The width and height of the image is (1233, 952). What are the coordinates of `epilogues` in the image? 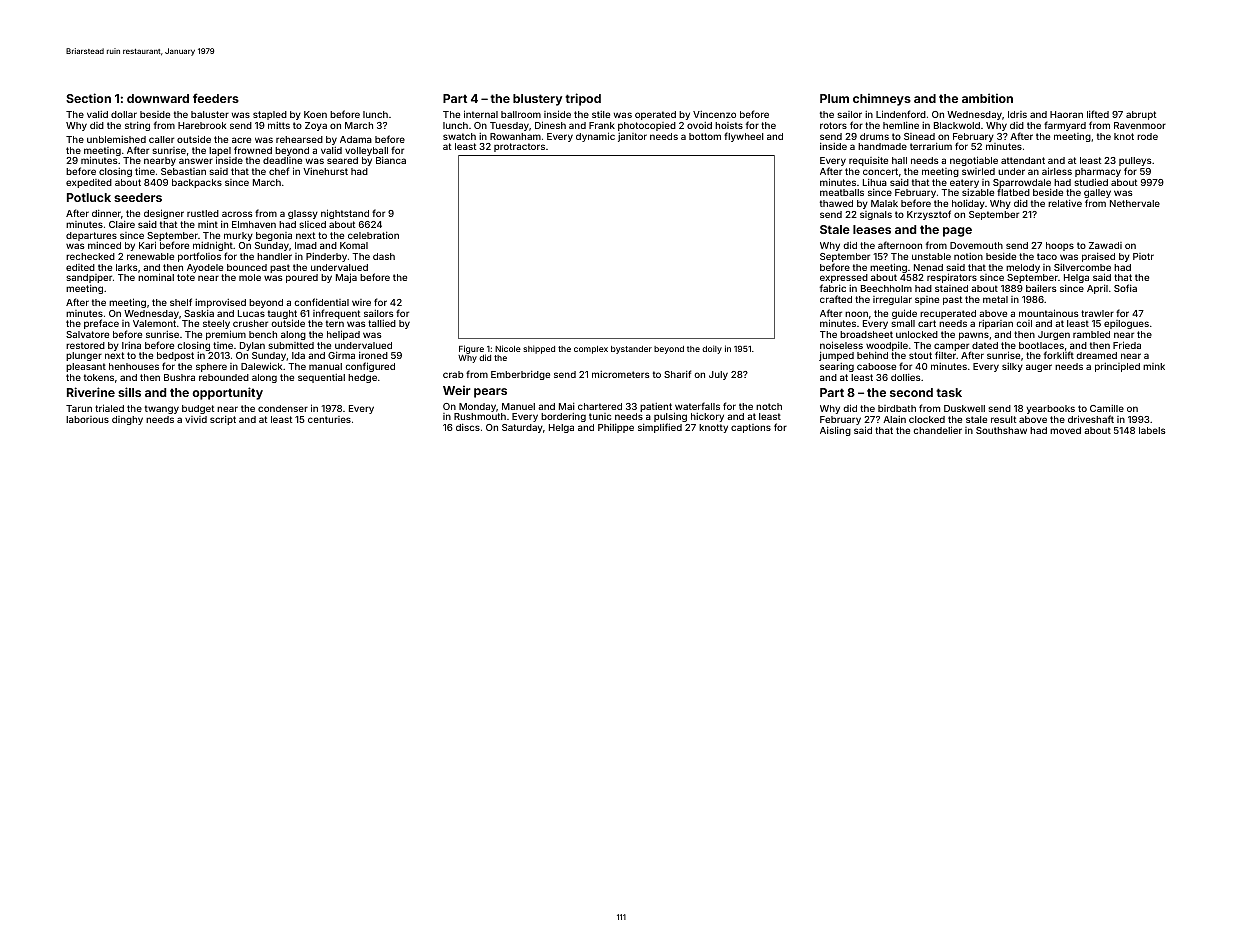 It's located at (1126, 324).
